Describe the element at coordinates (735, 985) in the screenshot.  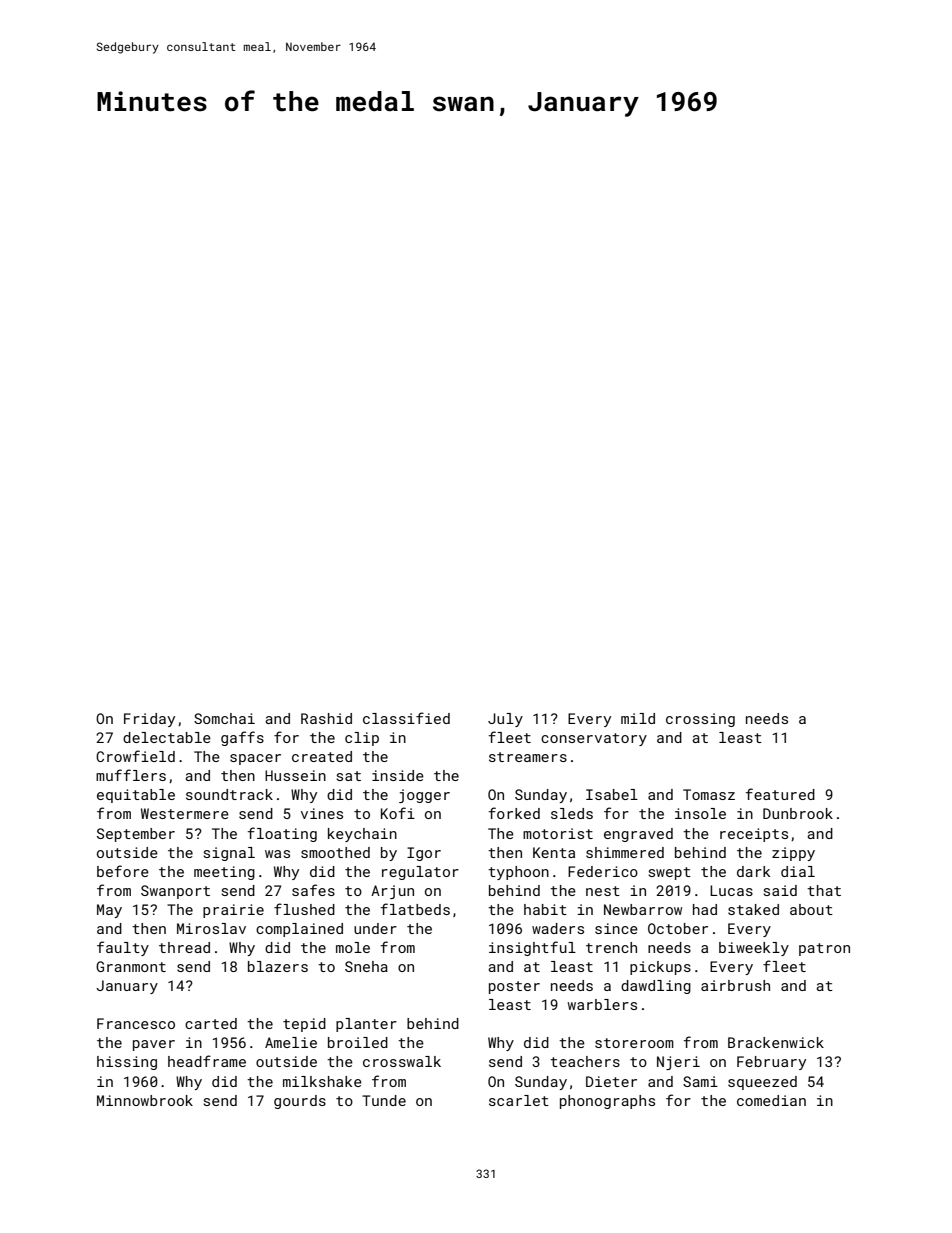
I see `airbrush` at that location.
